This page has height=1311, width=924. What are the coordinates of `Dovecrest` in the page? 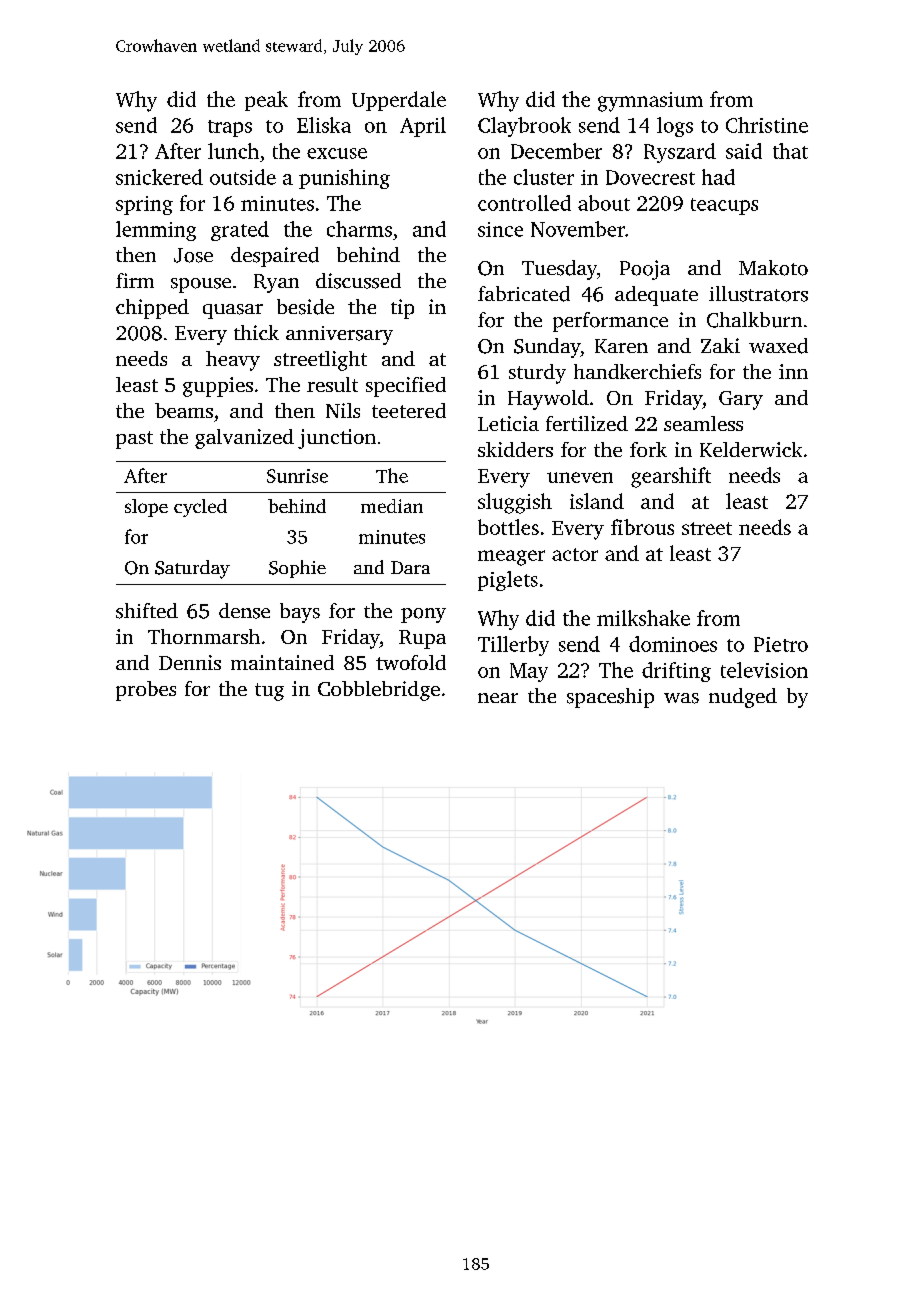 It's located at (650, 177).
